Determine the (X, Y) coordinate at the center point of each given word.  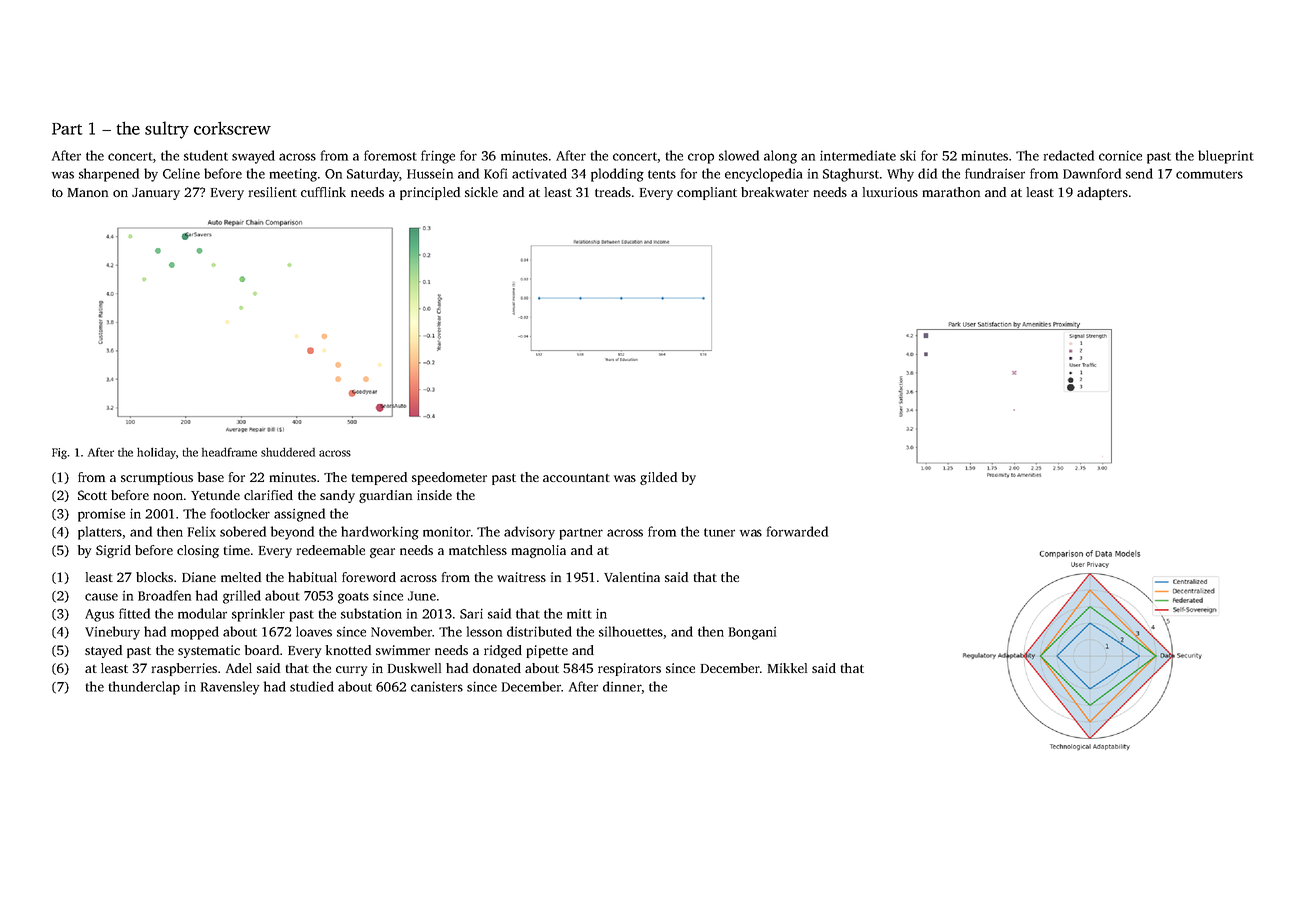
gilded (658, 478)
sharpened (109, 175)
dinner (622, 686)
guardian (385, 496)
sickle (481, 192)
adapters (1102, 193)
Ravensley (230, 688)
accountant (576, 478)
